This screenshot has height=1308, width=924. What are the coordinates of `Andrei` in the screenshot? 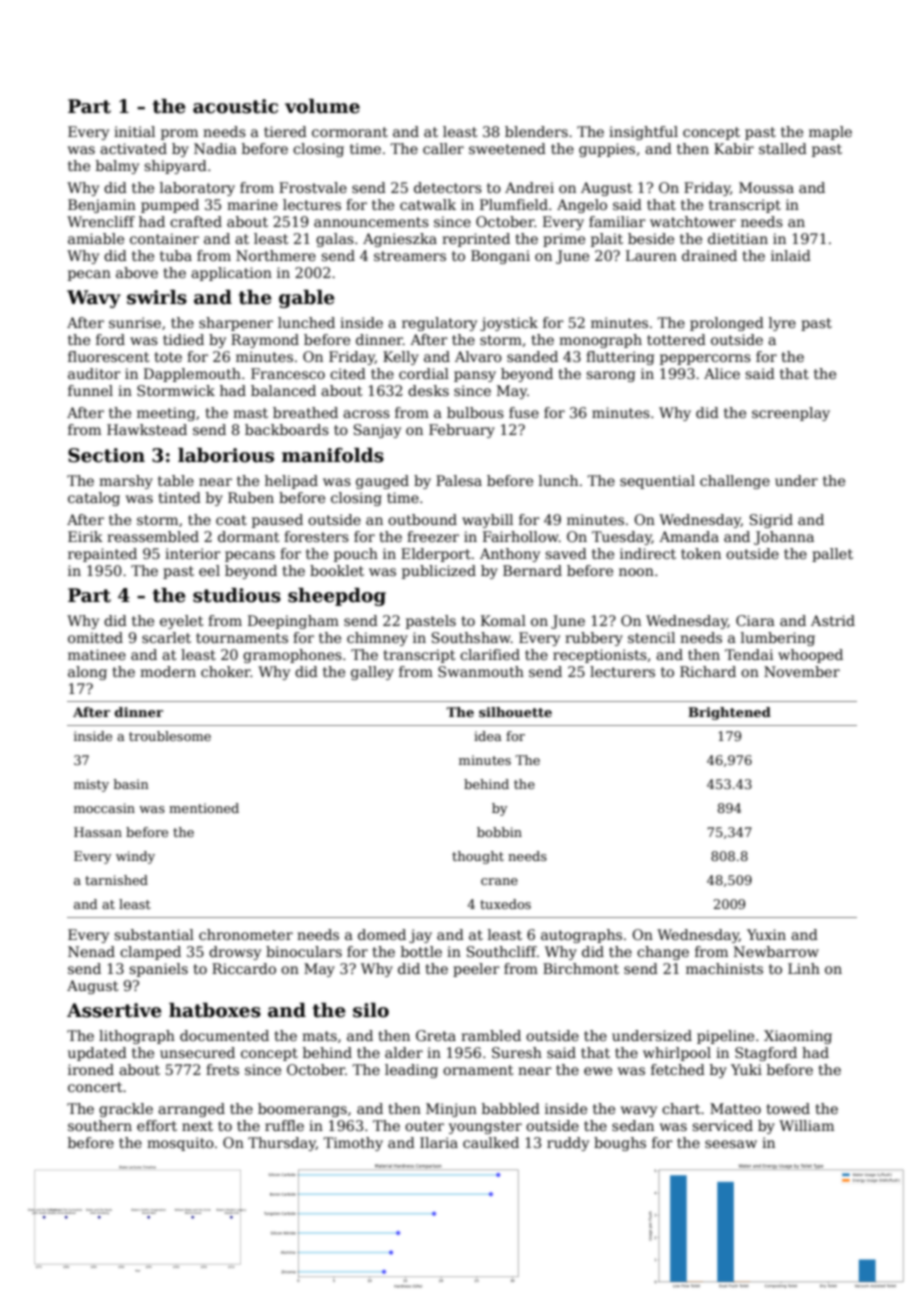 It's located at (529, 187).
